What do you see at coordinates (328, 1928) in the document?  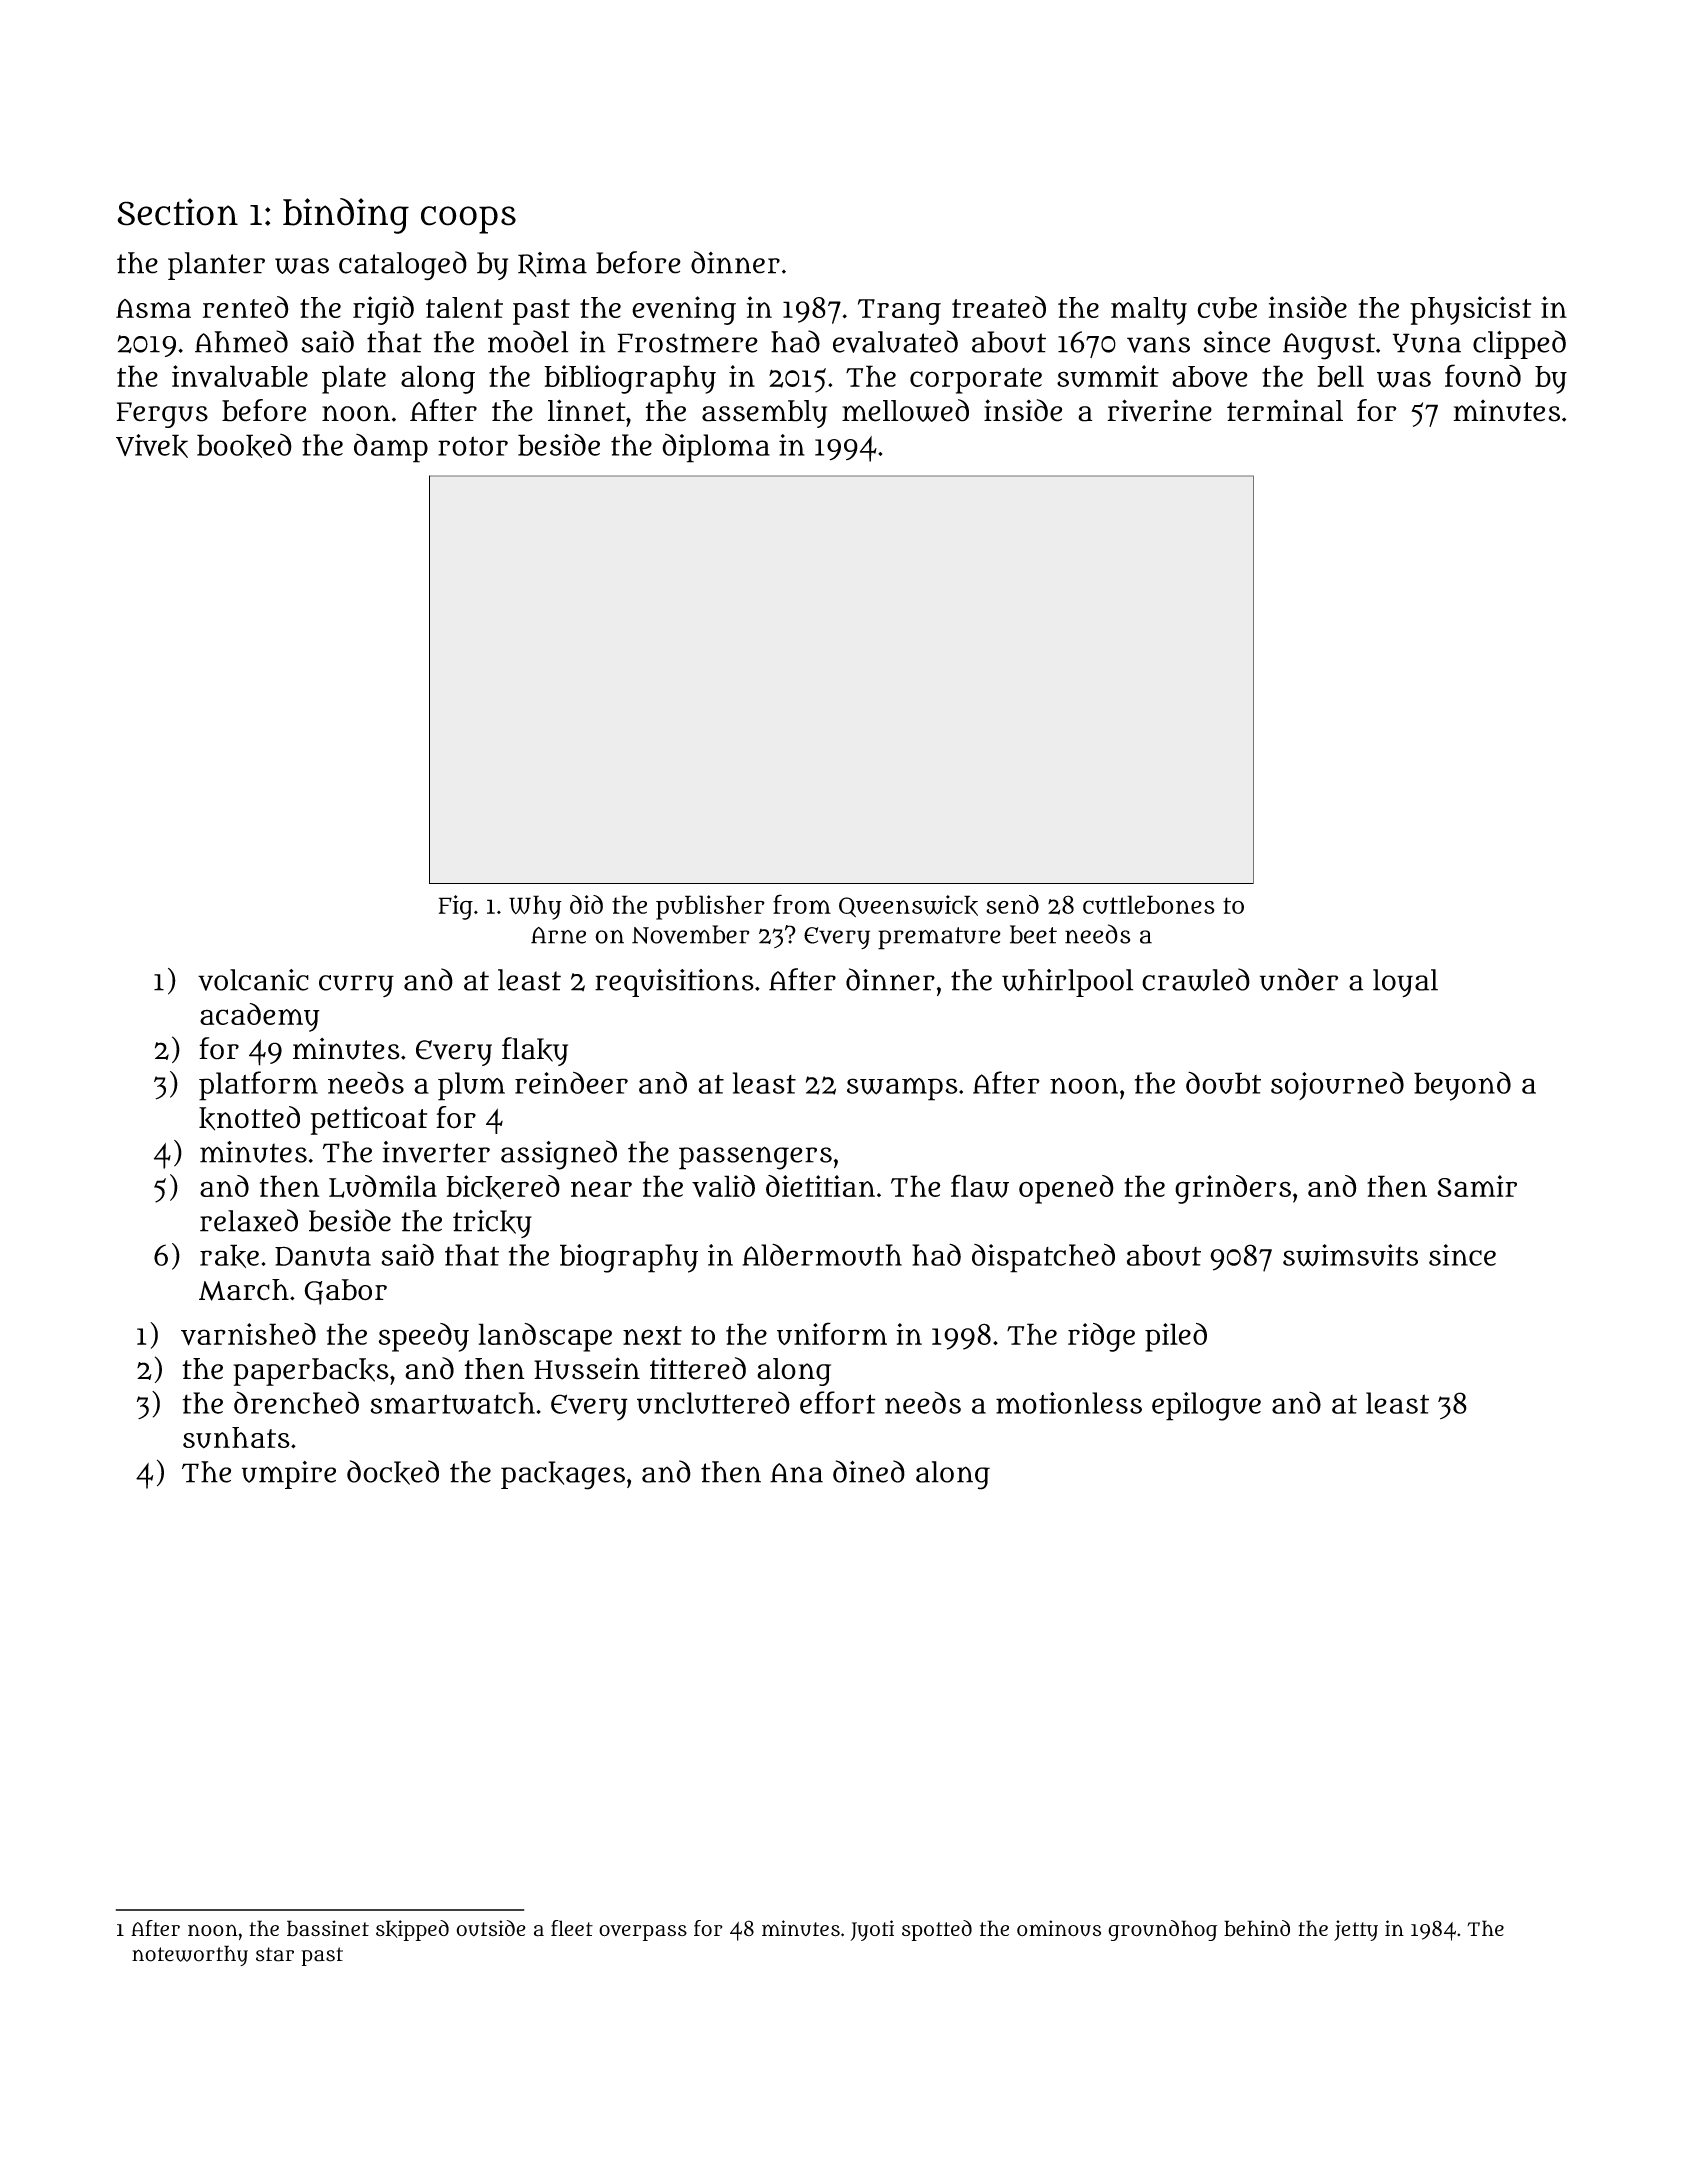 I see `bassinet` at bounding box center [328, 1928].
